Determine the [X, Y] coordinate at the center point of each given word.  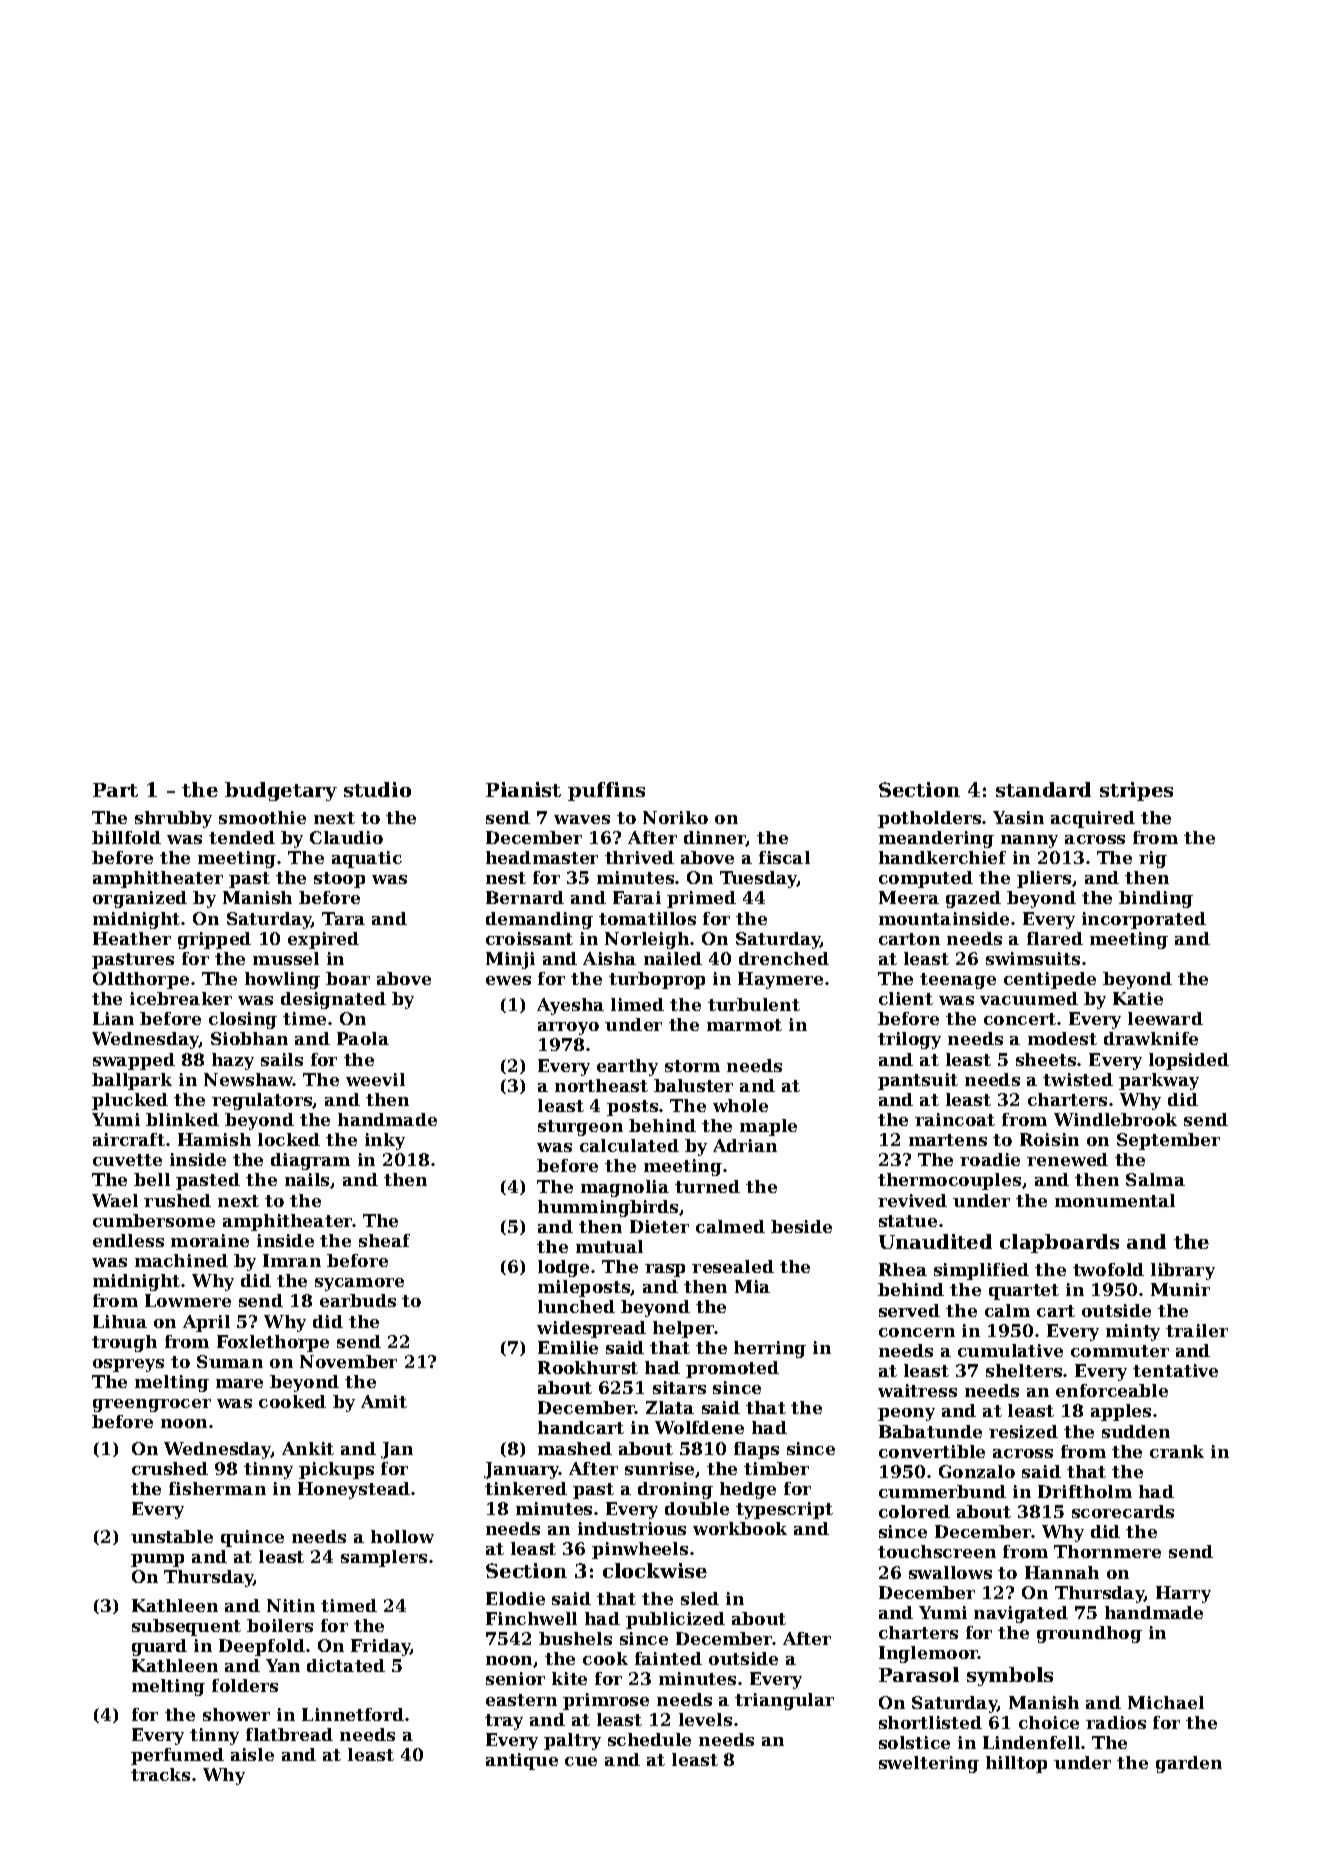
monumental [1115, 1200]
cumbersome [154, 1220]
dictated [346, 1665]
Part [115, 790]
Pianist [523, 789]
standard [1043, 789]
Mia [752, 1286]
